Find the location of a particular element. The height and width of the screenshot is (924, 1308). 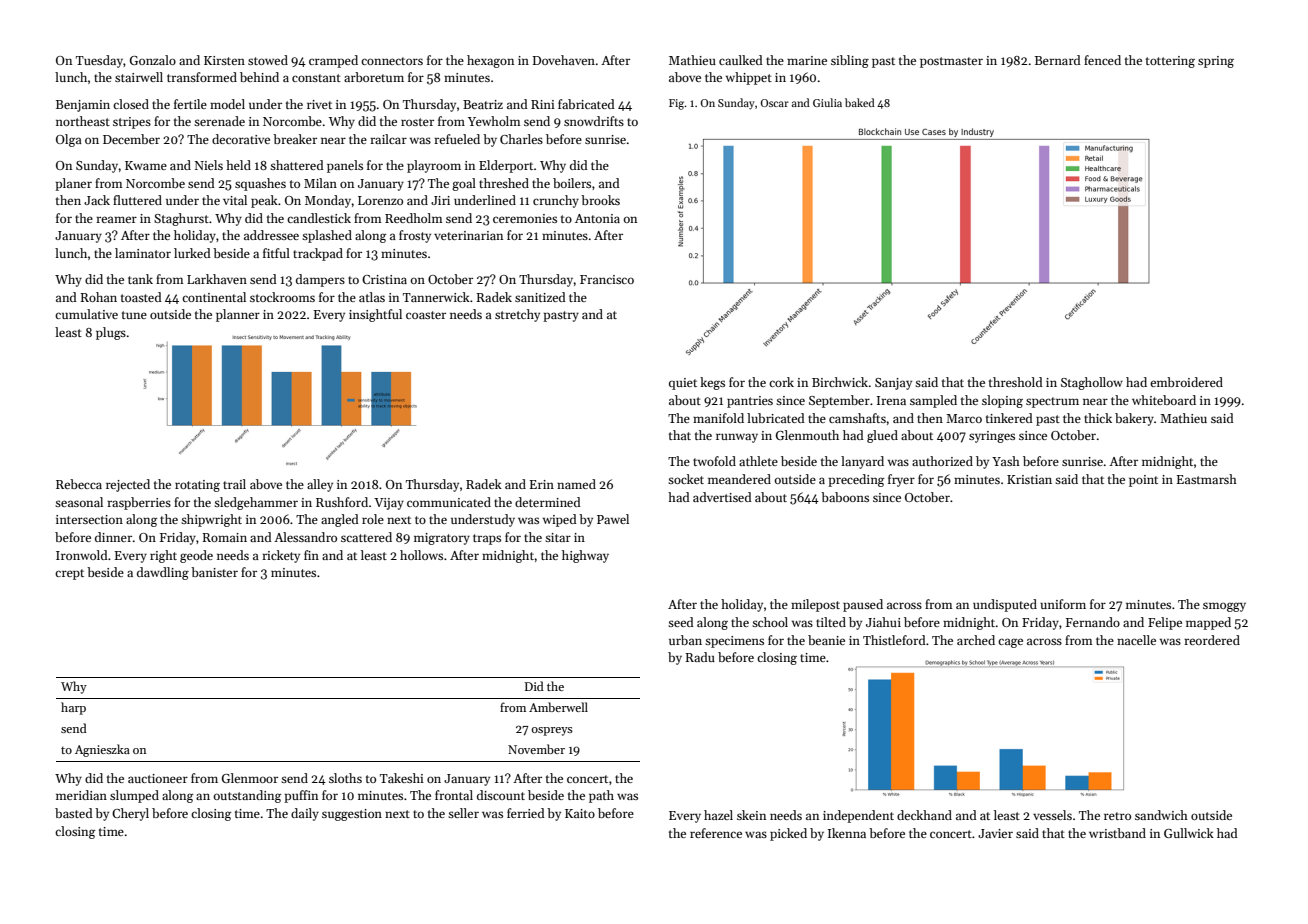

brooks is located at coordinates (600, 200).
